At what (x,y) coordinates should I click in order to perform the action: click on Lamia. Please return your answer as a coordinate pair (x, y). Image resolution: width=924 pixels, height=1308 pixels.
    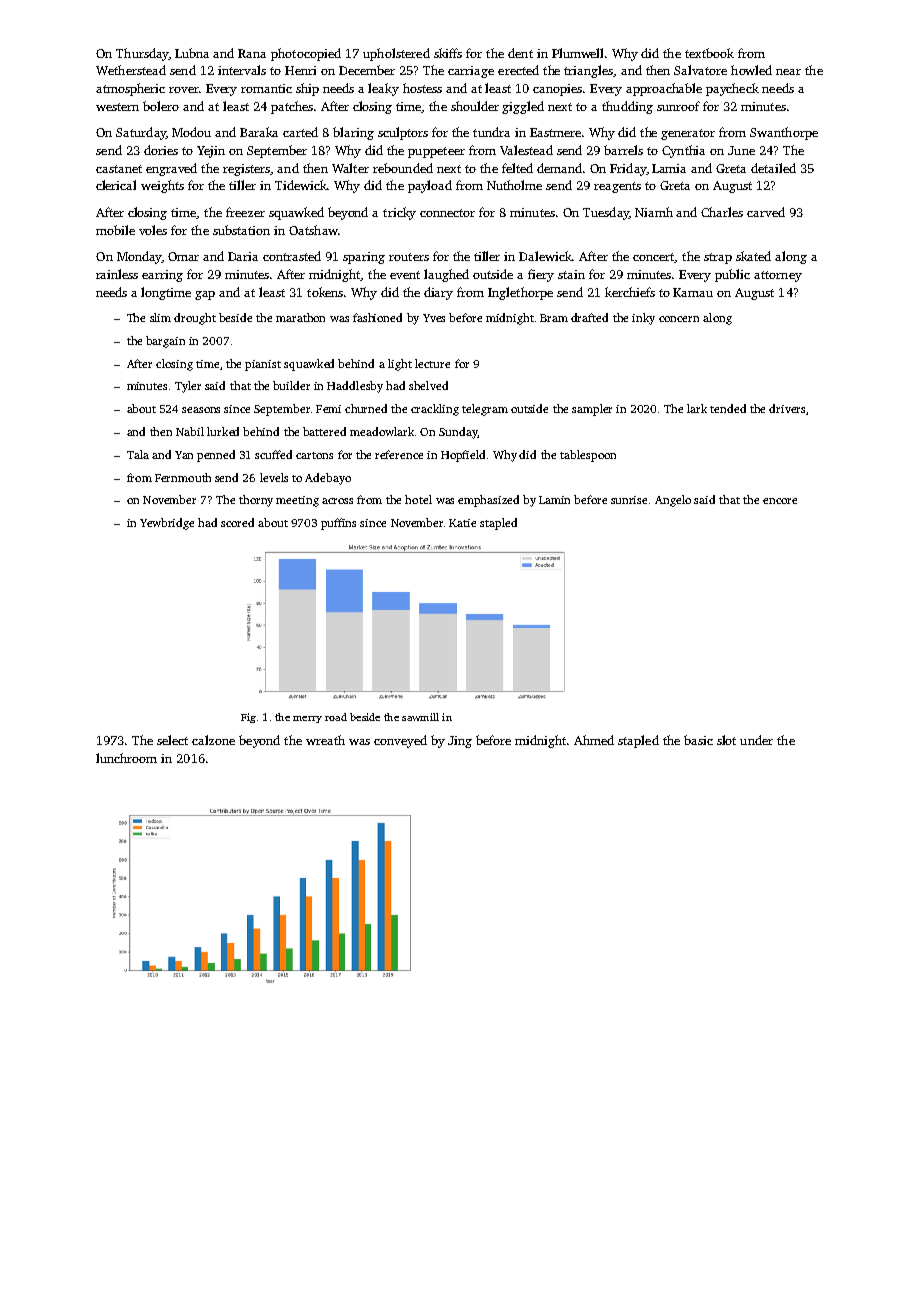
    Looking at the image, I should click on (669, 168).
